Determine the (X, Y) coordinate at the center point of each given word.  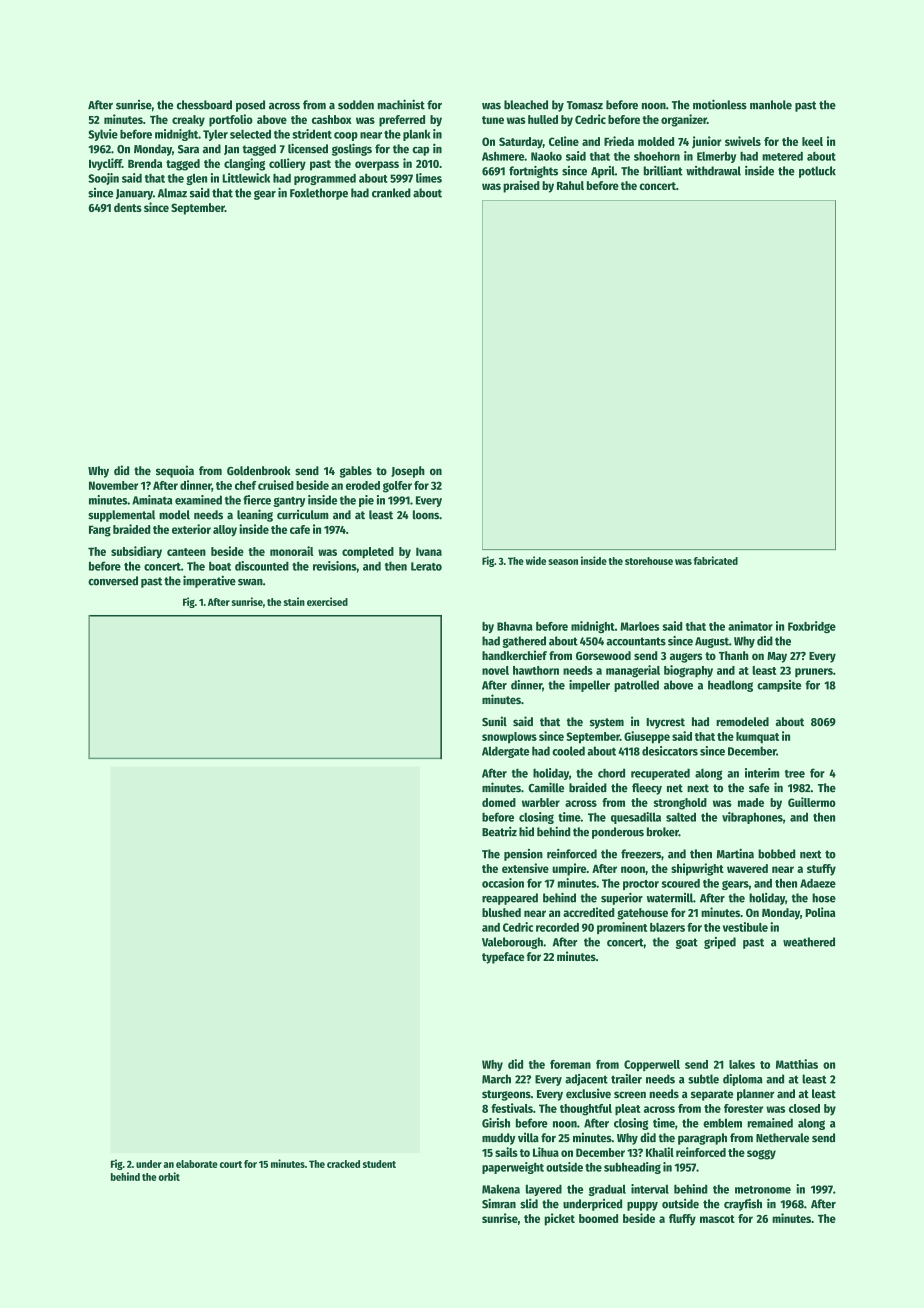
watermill (670, 898)
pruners (814, 672)
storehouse (649, 561)
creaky (188, 121)
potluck (817, 172)
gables (356, 472)
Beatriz (499, 831)
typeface (503, 958)
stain (294, 601)
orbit (169, 1176)
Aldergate (505, 752)
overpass (377, 166)
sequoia (175, 471)
